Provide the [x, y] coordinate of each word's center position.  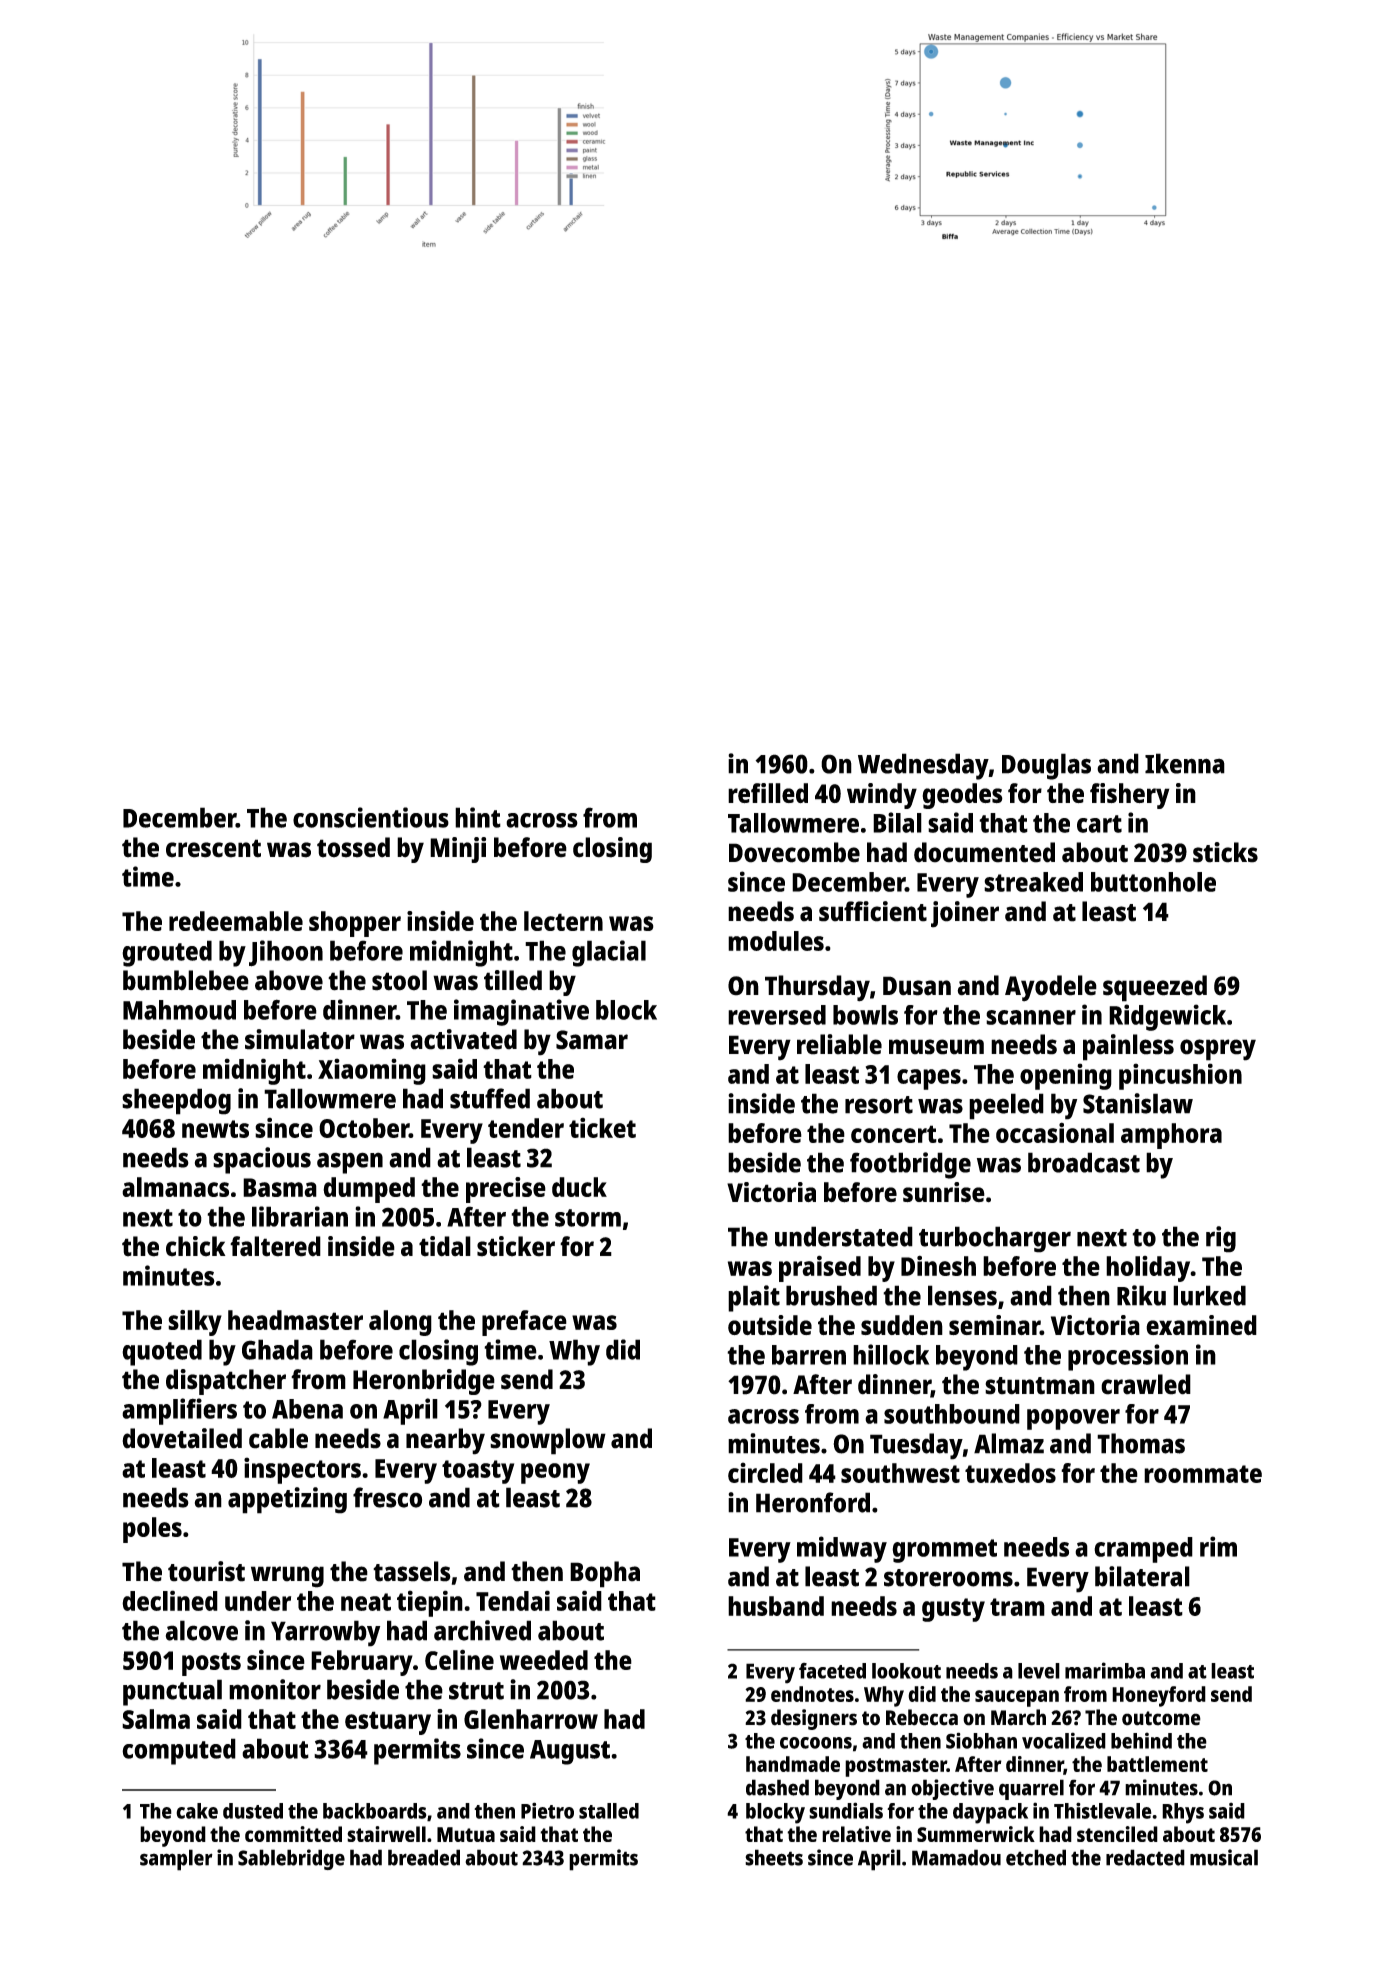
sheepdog [176, 1101]
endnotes [812, 1694]
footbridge [910, 1165]
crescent [213, 848]
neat [366, 1602]
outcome [1161, 1718]
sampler [176, 1860]
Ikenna [1185, 763]
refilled [768, 793]
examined [1201, 1325]
